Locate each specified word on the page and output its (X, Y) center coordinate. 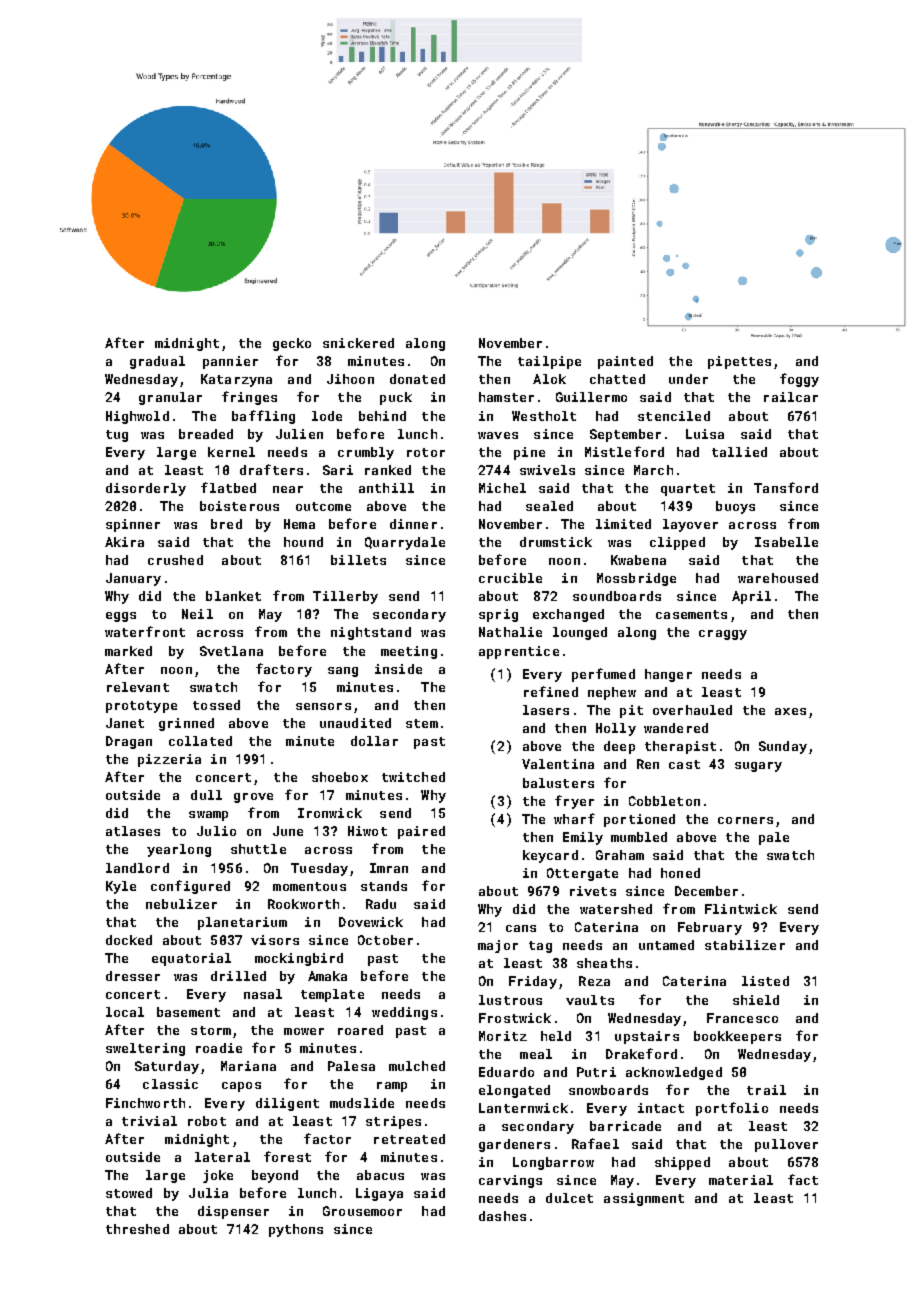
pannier (230, 362)
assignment (644, 1199)
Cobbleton (664, 801)
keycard (550, 856)
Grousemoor (362, 1211)
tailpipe (549, 362)
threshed (137, 1229)
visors (275, 940)
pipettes (739, 362)
